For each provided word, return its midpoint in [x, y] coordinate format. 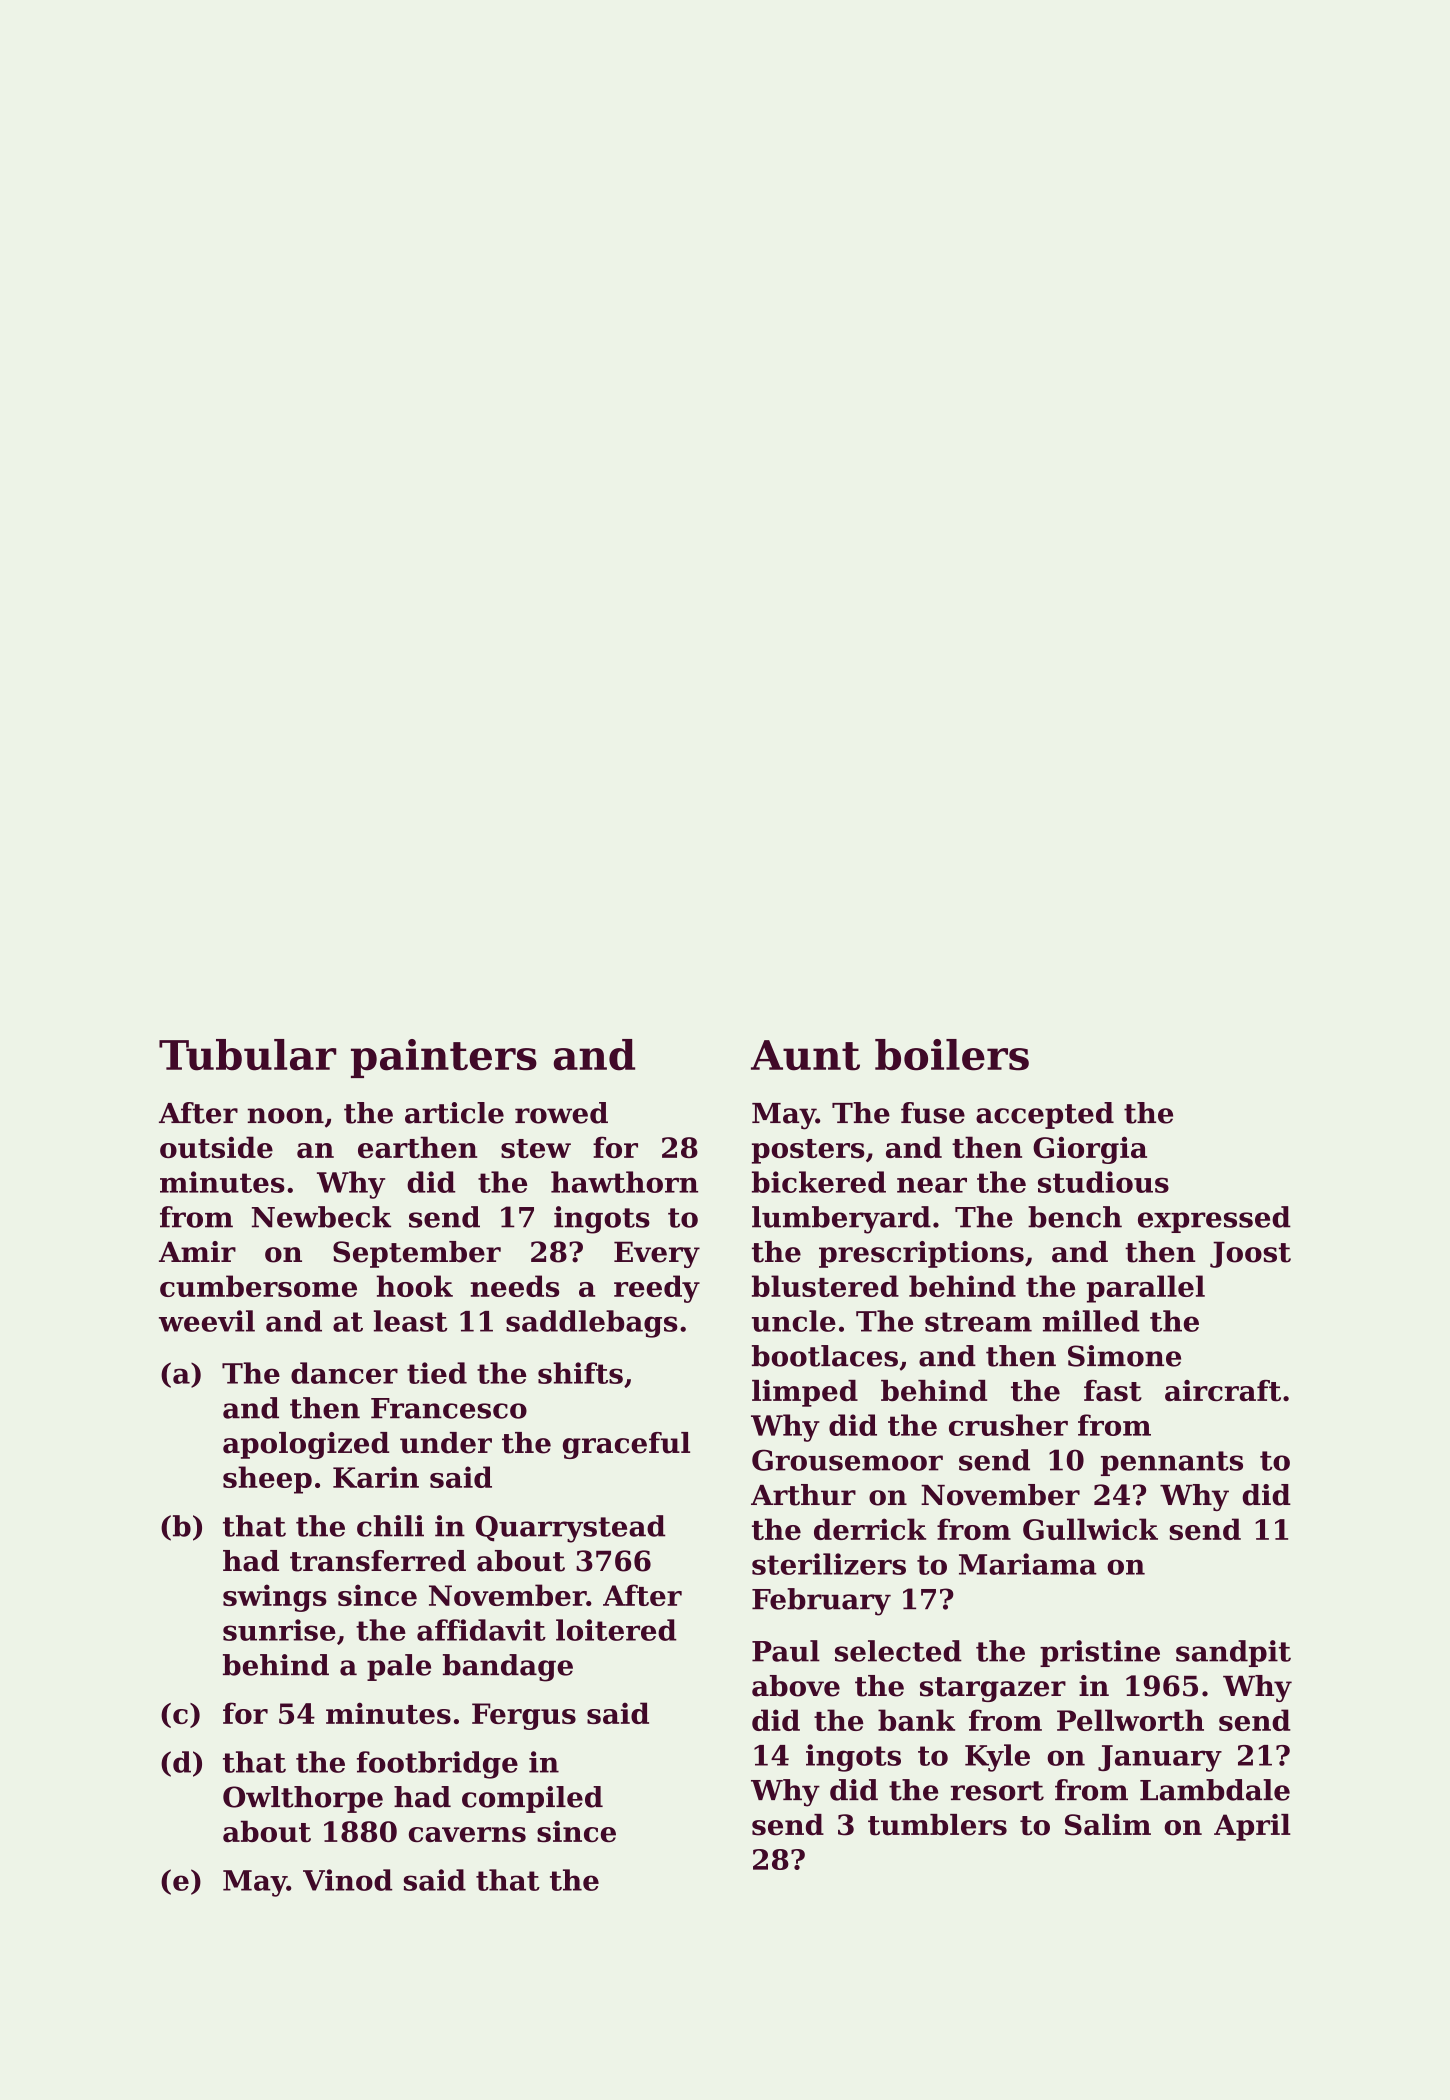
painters [444, 1058]
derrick [870, 1529]
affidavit [481, 1630]
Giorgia [1090, 1150]
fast [1113, 1391]
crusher [1008, 1425]
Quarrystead [570, 1529]
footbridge [437, 1765]
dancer [344, 1373]
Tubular [247, 1055]
